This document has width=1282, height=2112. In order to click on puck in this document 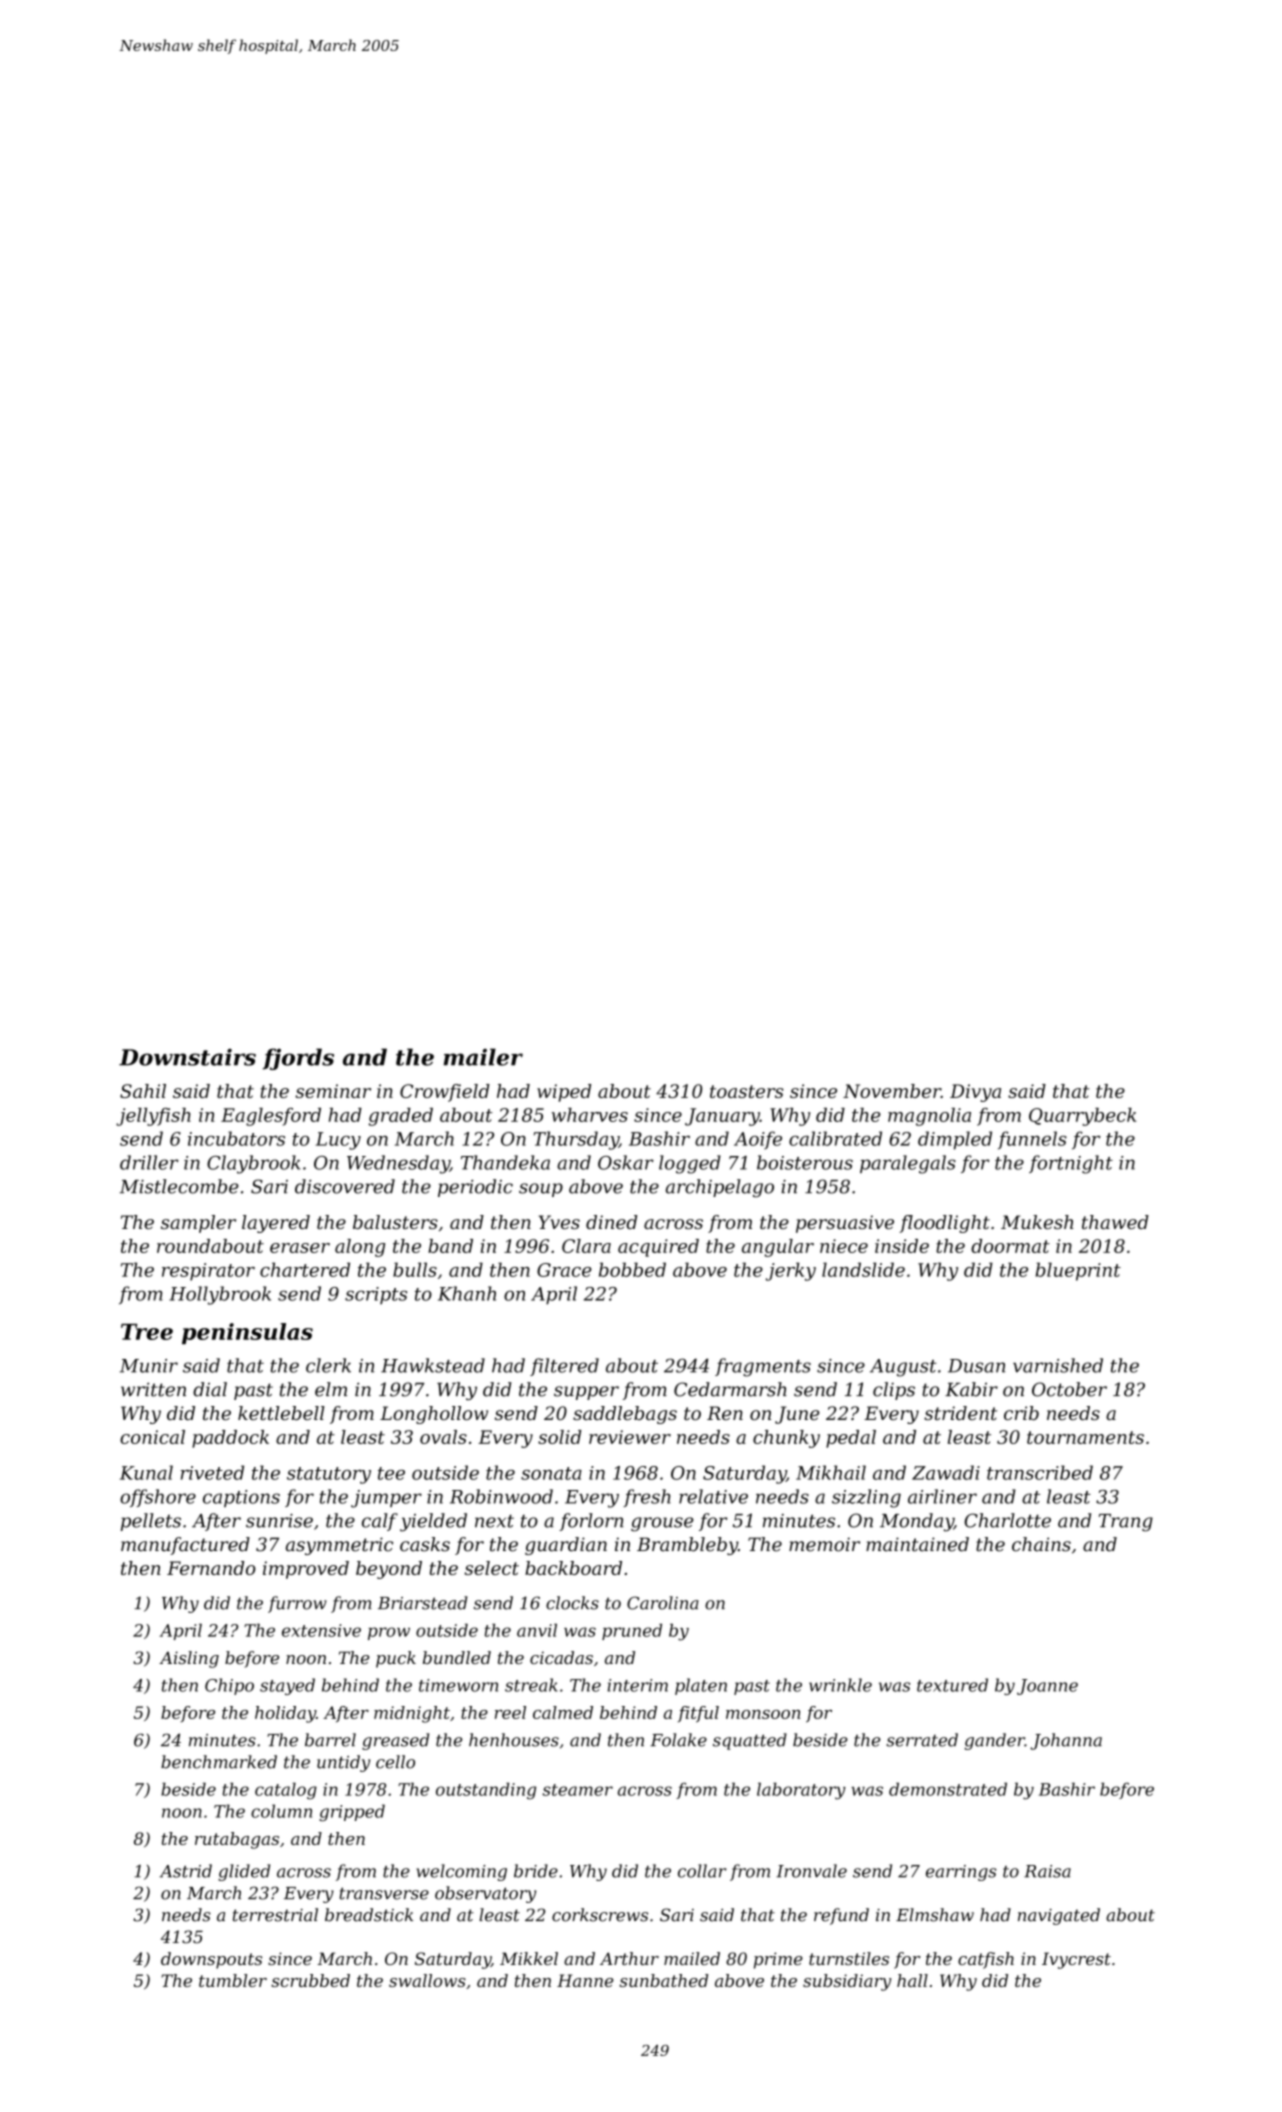, I will do `click(396, 1659)`.
